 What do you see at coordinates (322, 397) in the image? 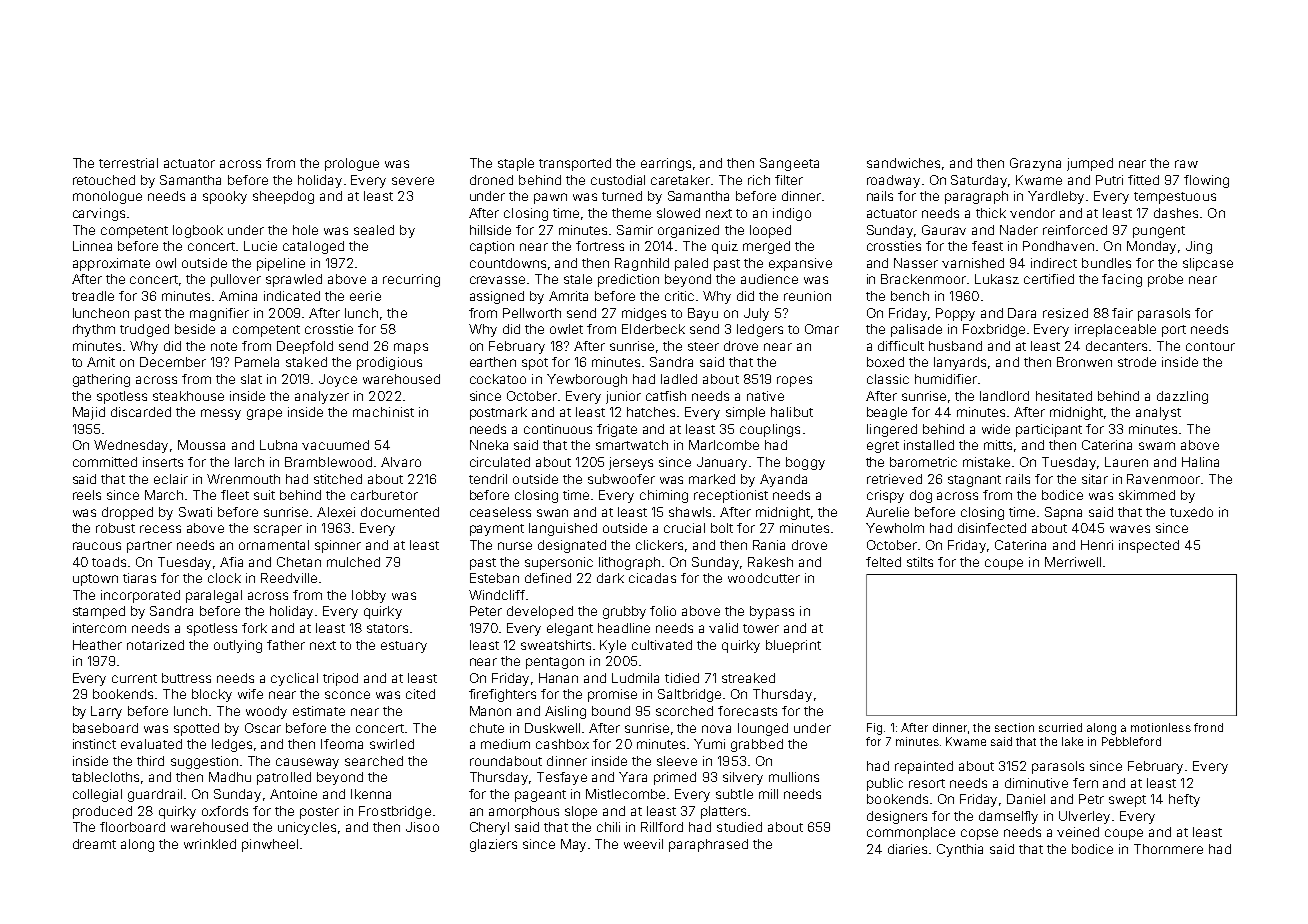
I see `analyzer` at bounding box center [322, 397].
